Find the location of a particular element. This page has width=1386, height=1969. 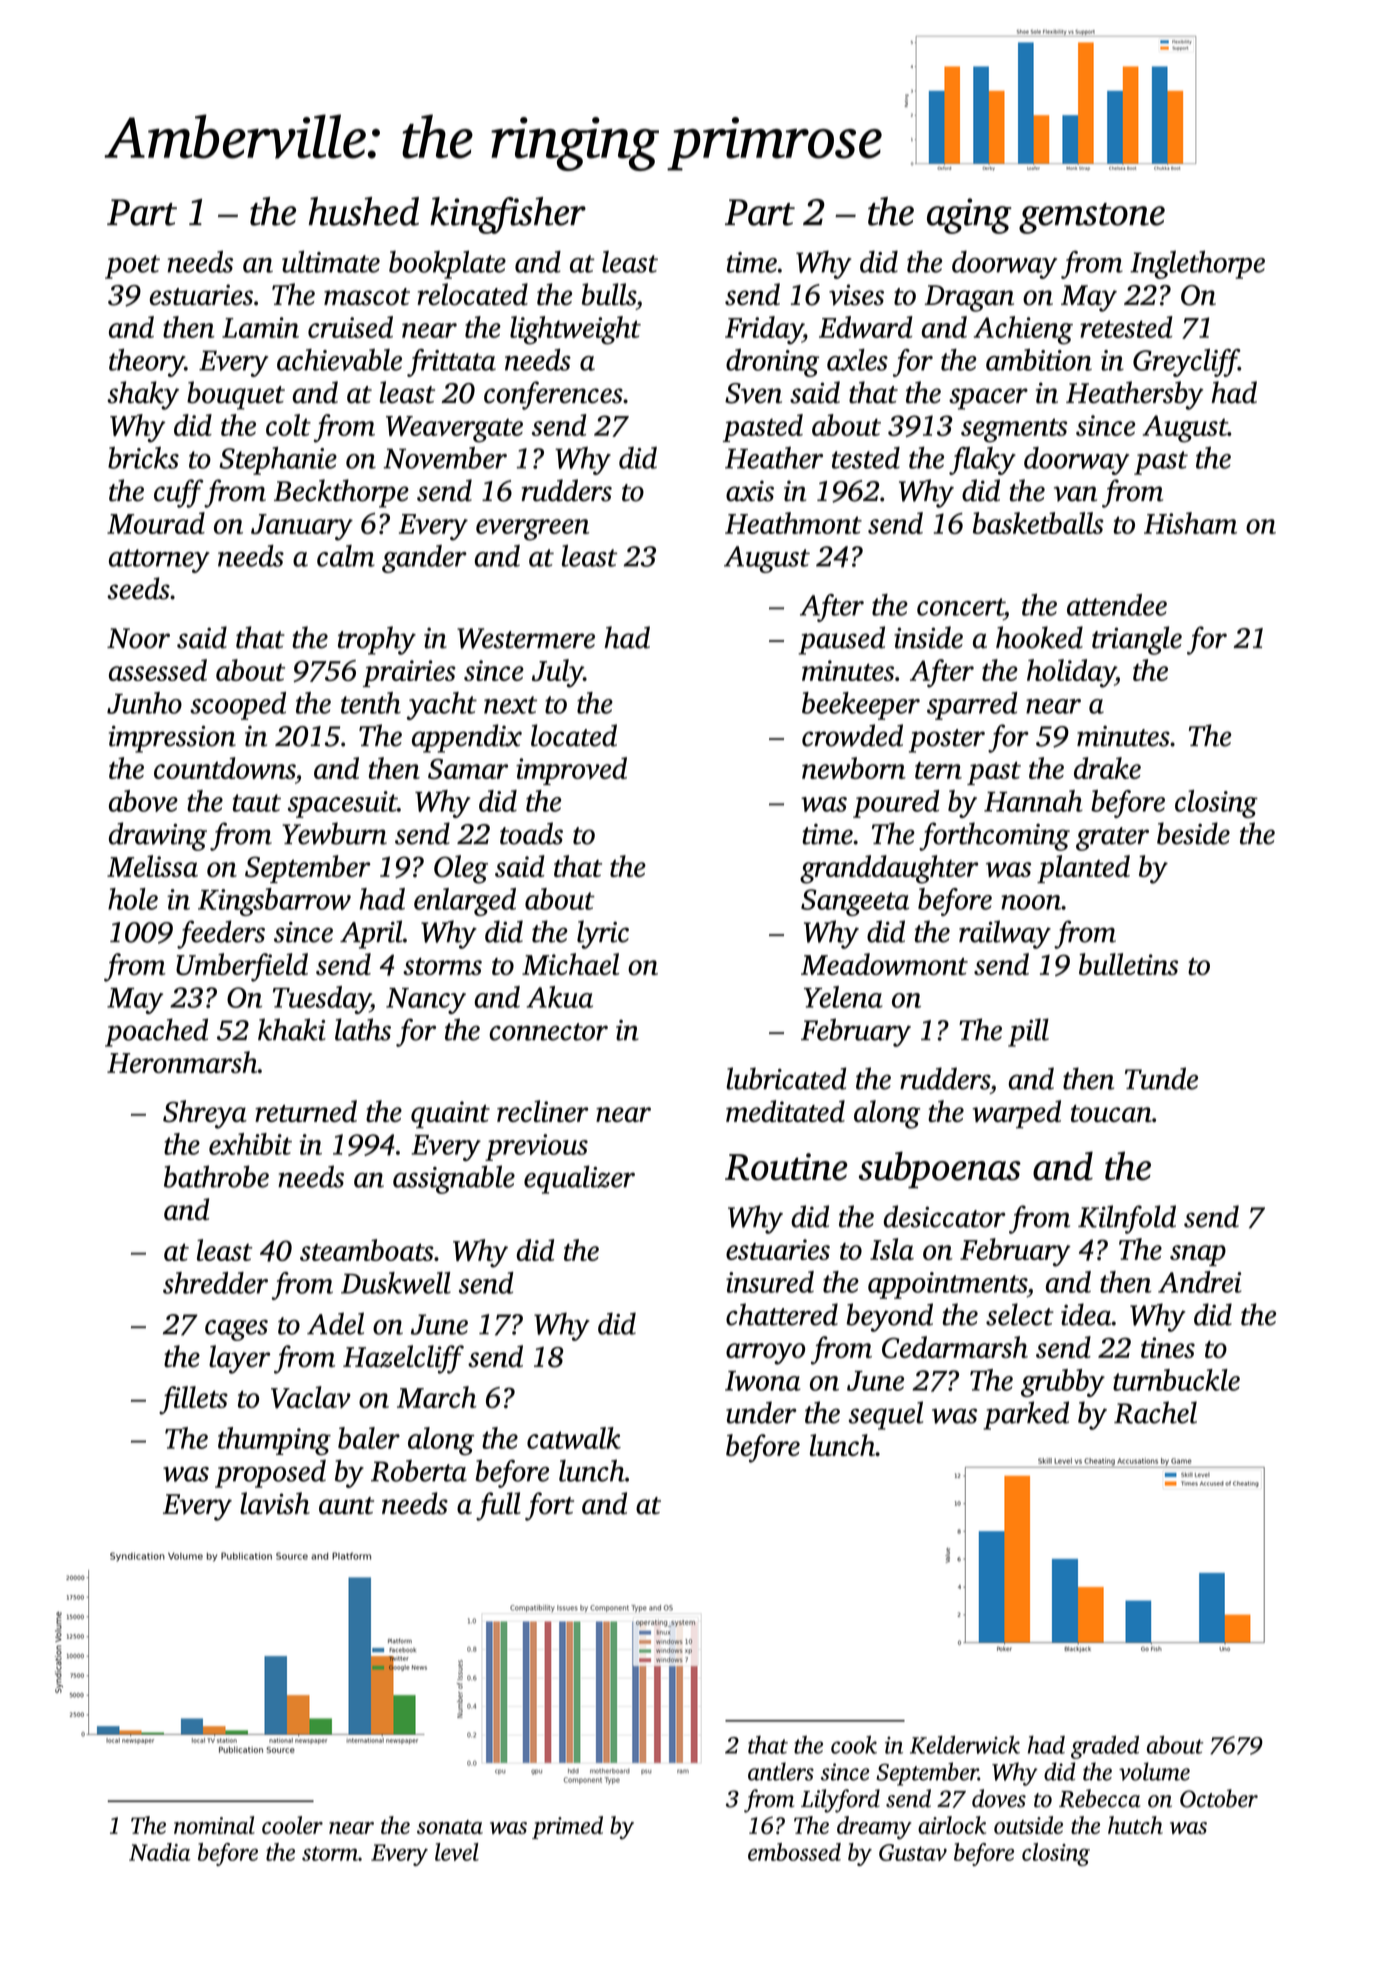

embossed is located at coordinates (794, 1852).
